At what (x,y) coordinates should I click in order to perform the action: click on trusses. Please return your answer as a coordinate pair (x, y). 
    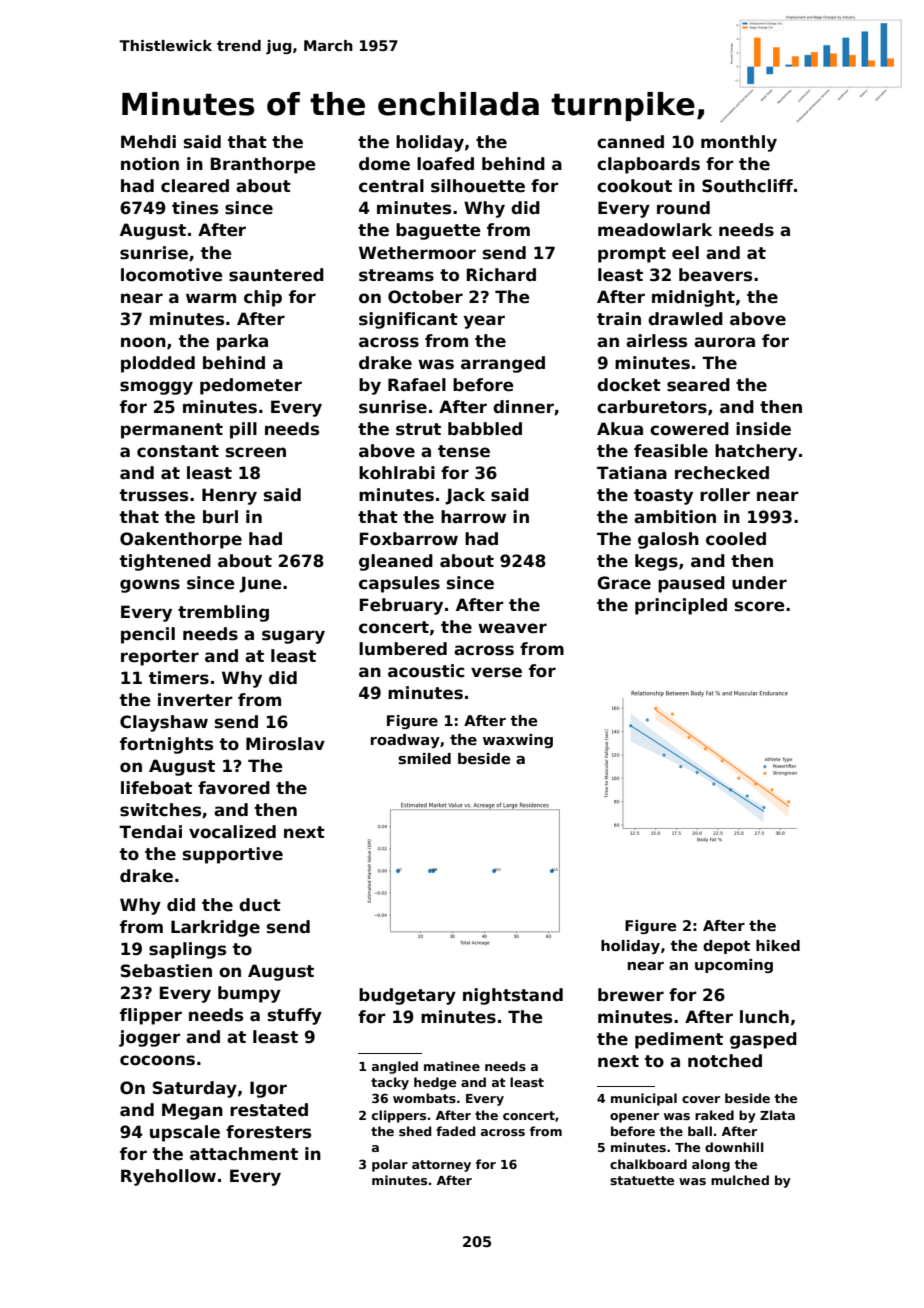
    Looking at the image, I should click on (154, 495).
